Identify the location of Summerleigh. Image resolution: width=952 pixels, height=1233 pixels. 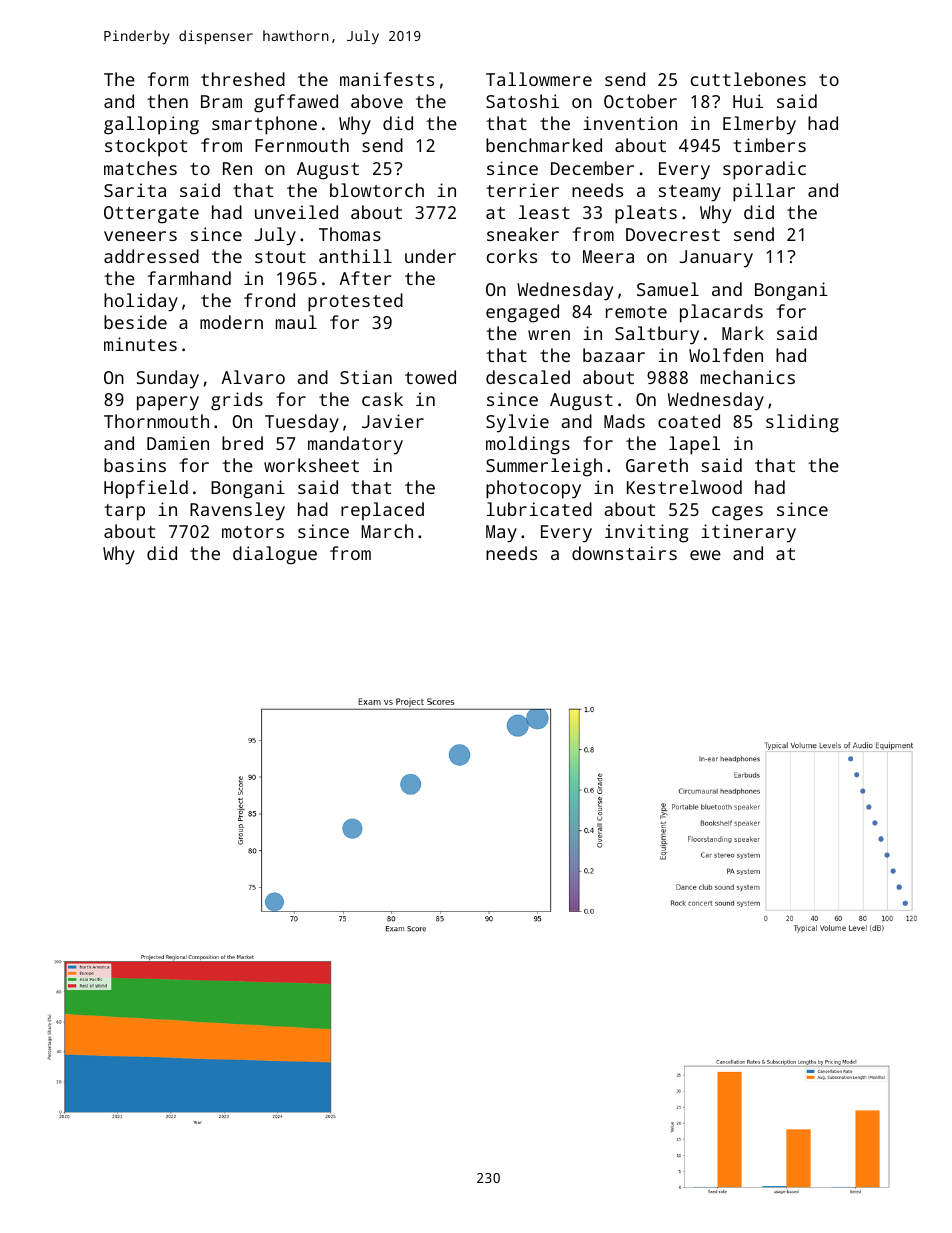
(544, 467).
